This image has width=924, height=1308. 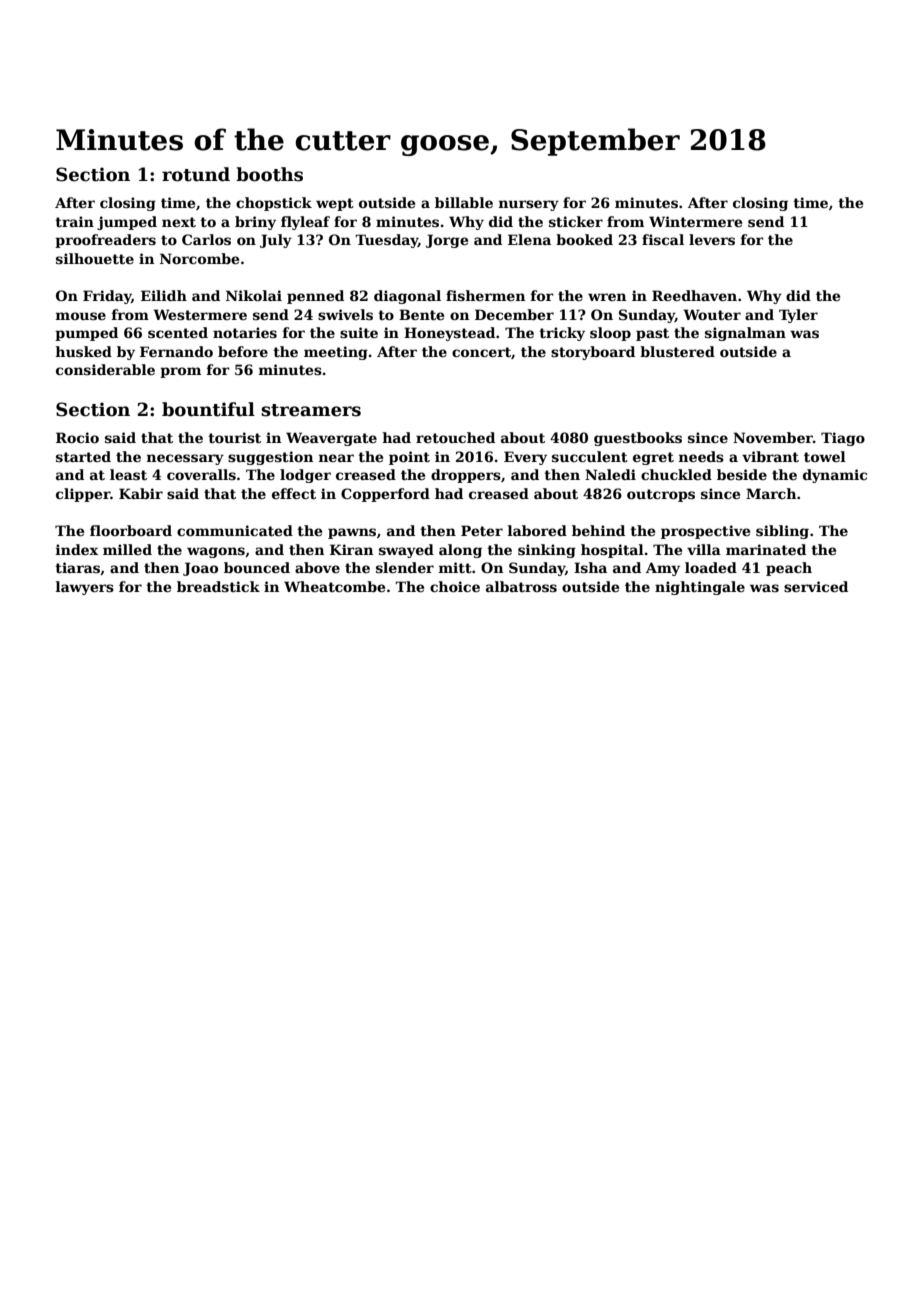 I want to click on Carlos, so click(x=206, y=239).
